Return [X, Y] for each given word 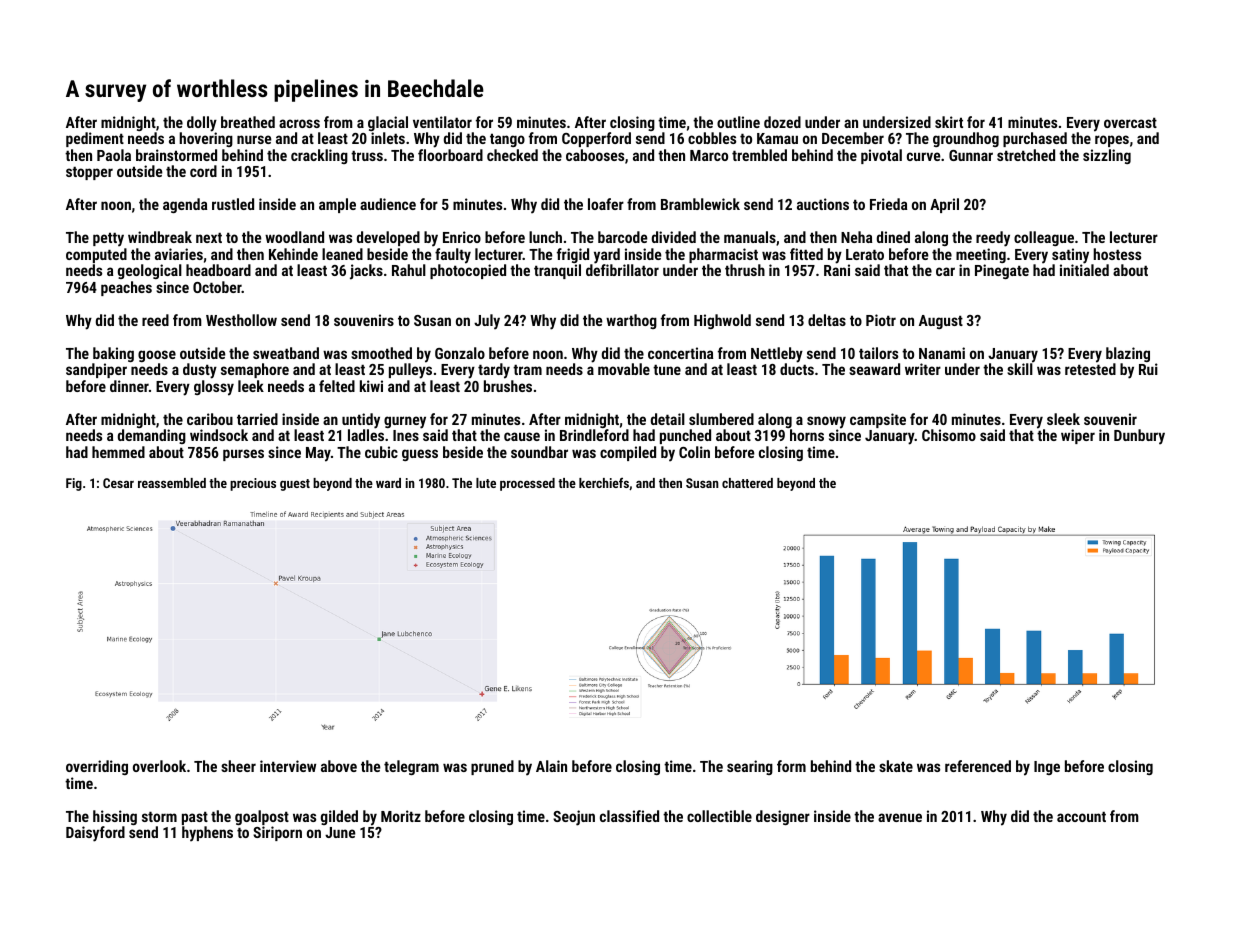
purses [243, 455]
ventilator [442, 122]
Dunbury [1139, 437]
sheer [238, 766]
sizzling [1107, 156]
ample [337, 205]
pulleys [410, 371]
